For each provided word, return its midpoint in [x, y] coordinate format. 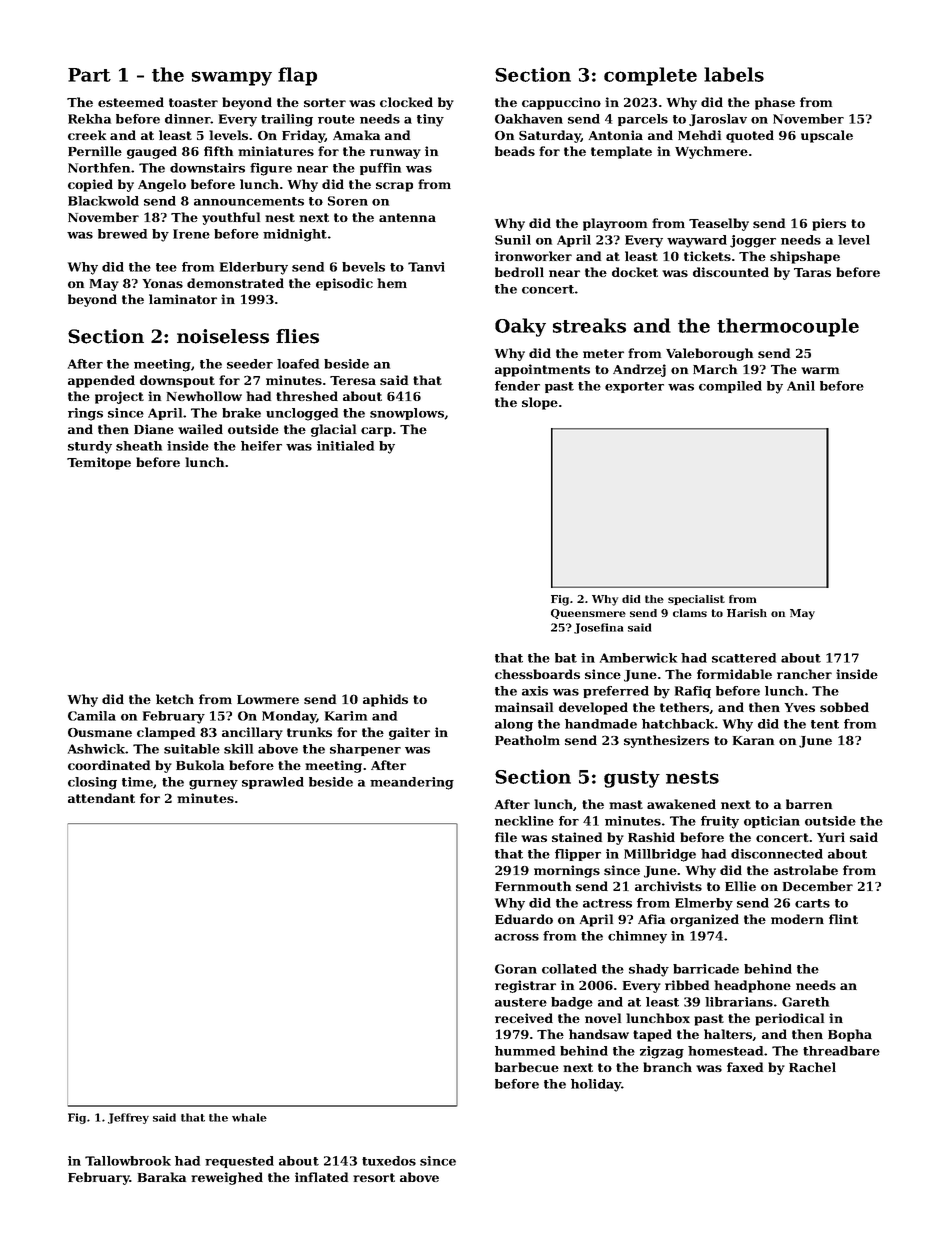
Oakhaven [529, 119]
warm [820, 370]
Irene [191, 234]
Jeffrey [128, 1118]
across [517, 937]
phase [775, 103]
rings [85, 414]
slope [540, 403]
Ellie [740, 886]
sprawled [273, 783]
